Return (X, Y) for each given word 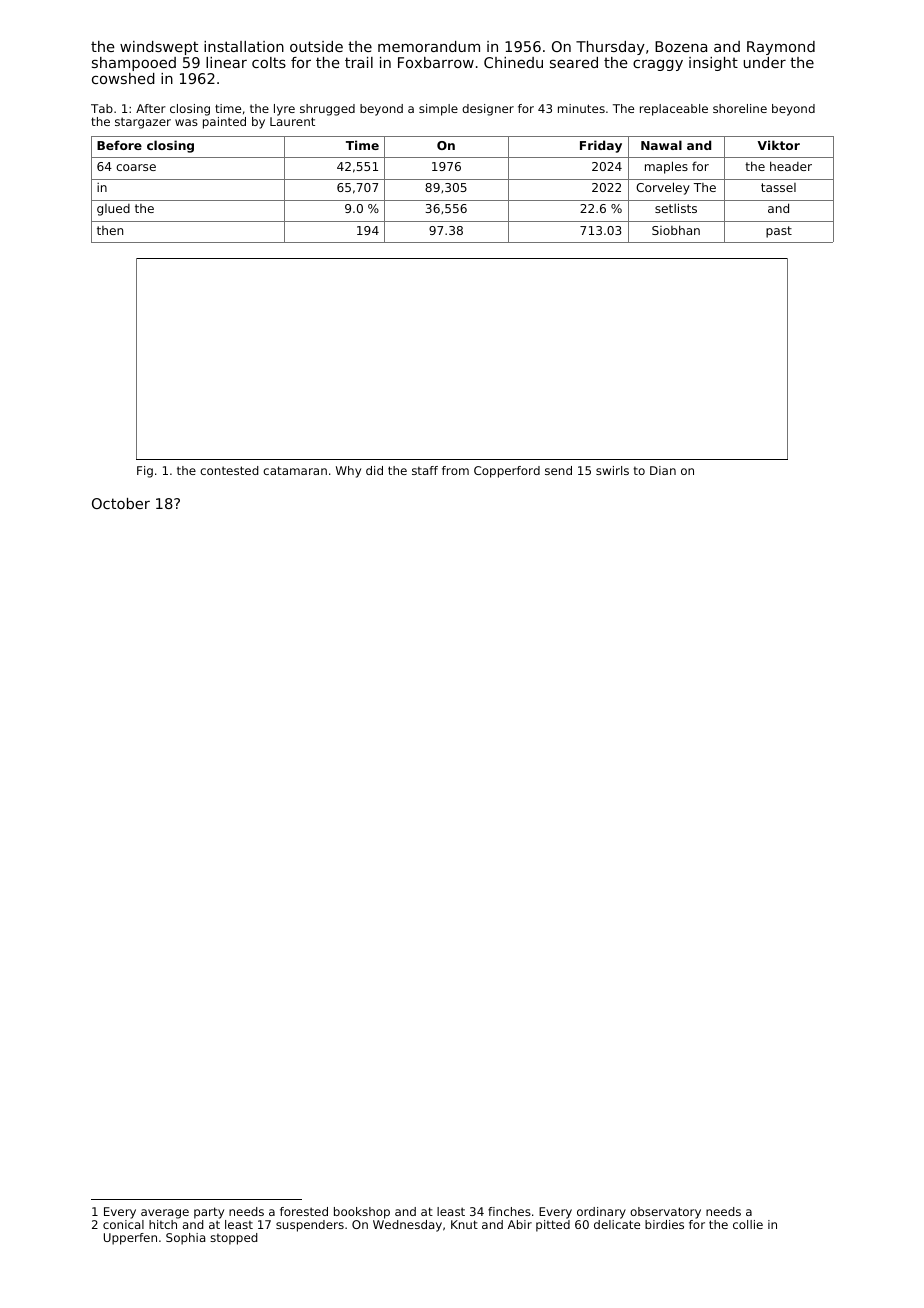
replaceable (674, 110)
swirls (612, 470)
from (455, 470)
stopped (234, 1239)
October (121, 503)
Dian (663, 470)
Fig (145, 472)
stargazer (143, 123)
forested (304, 1211)
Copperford (507, 472)
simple (438, 110)
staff (425, 470)
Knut (464, 1224)
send (558, 470)
